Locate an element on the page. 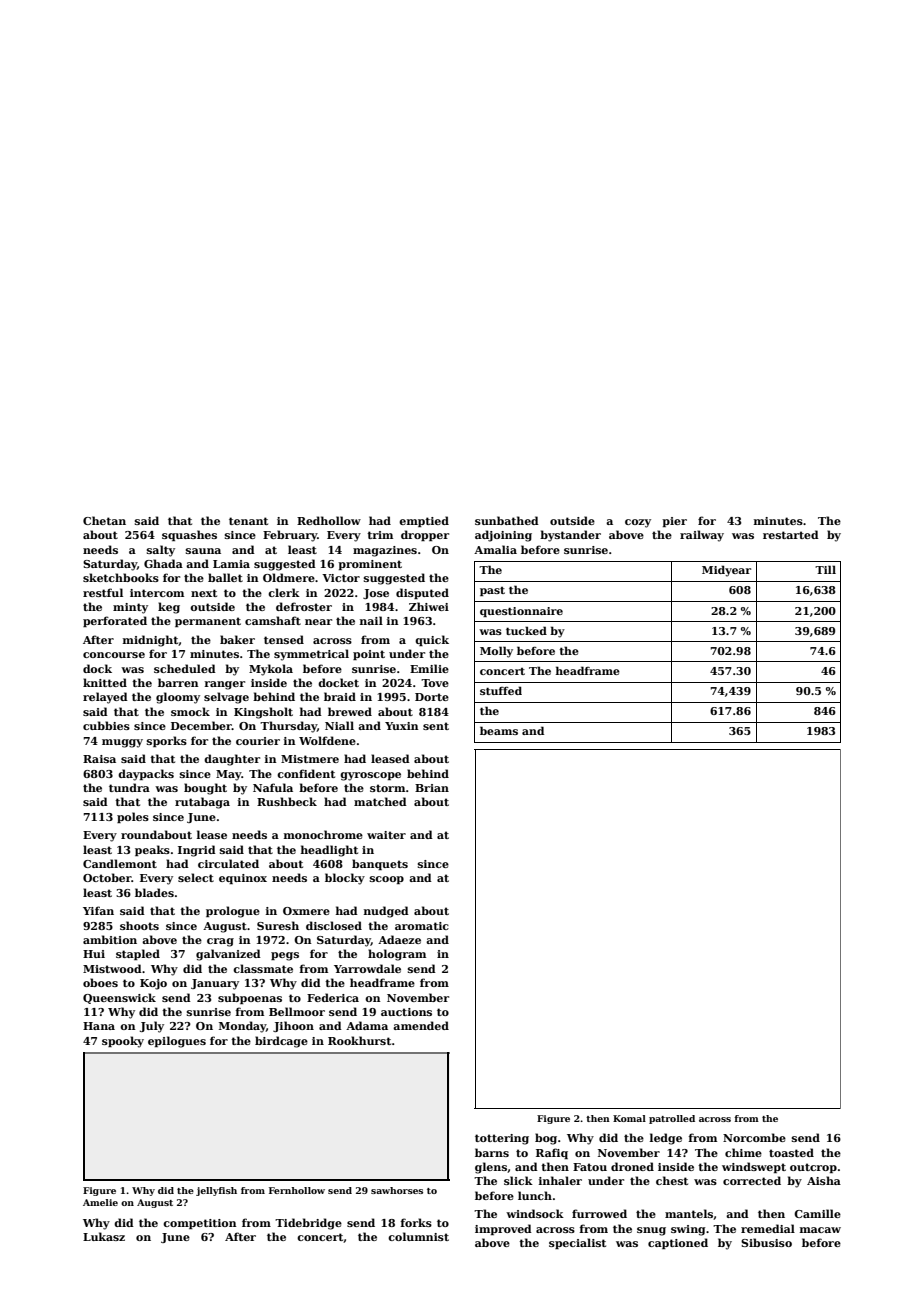  daughter is located at coordinates (232, 760).
